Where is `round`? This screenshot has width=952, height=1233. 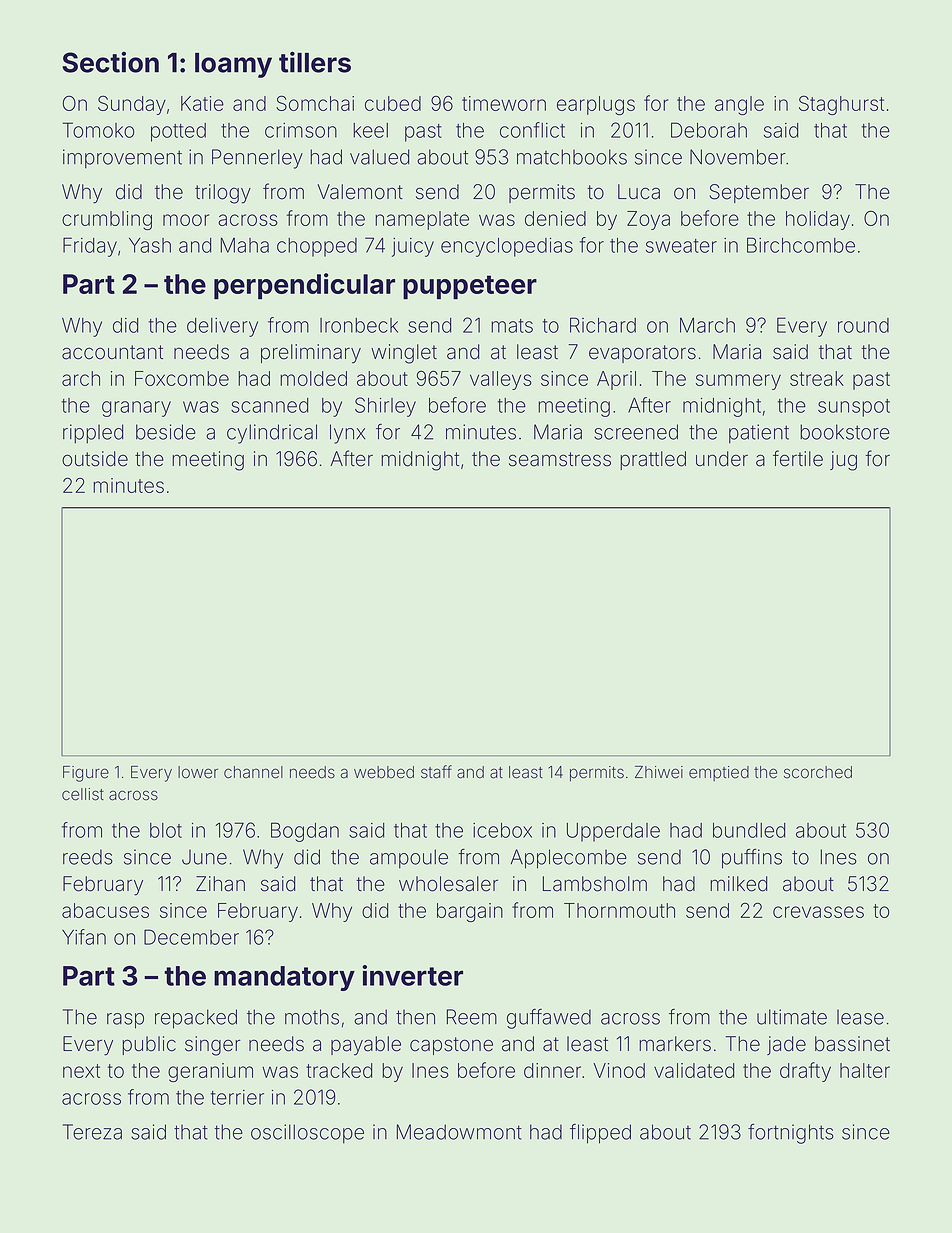 round is located at coordinates (863, 325).
